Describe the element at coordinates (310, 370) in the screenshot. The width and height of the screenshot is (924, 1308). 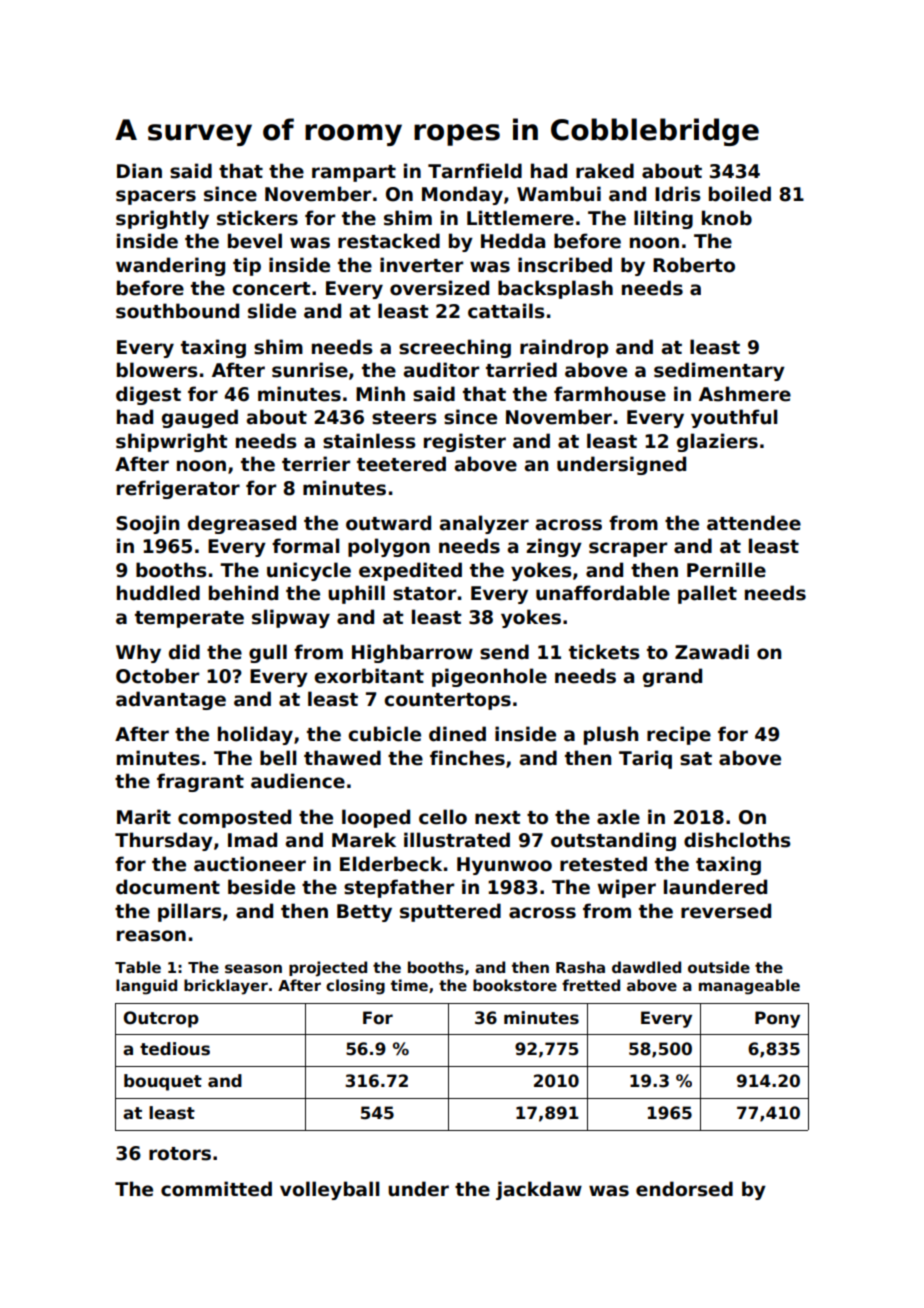
I see `sunrise` at that location.
